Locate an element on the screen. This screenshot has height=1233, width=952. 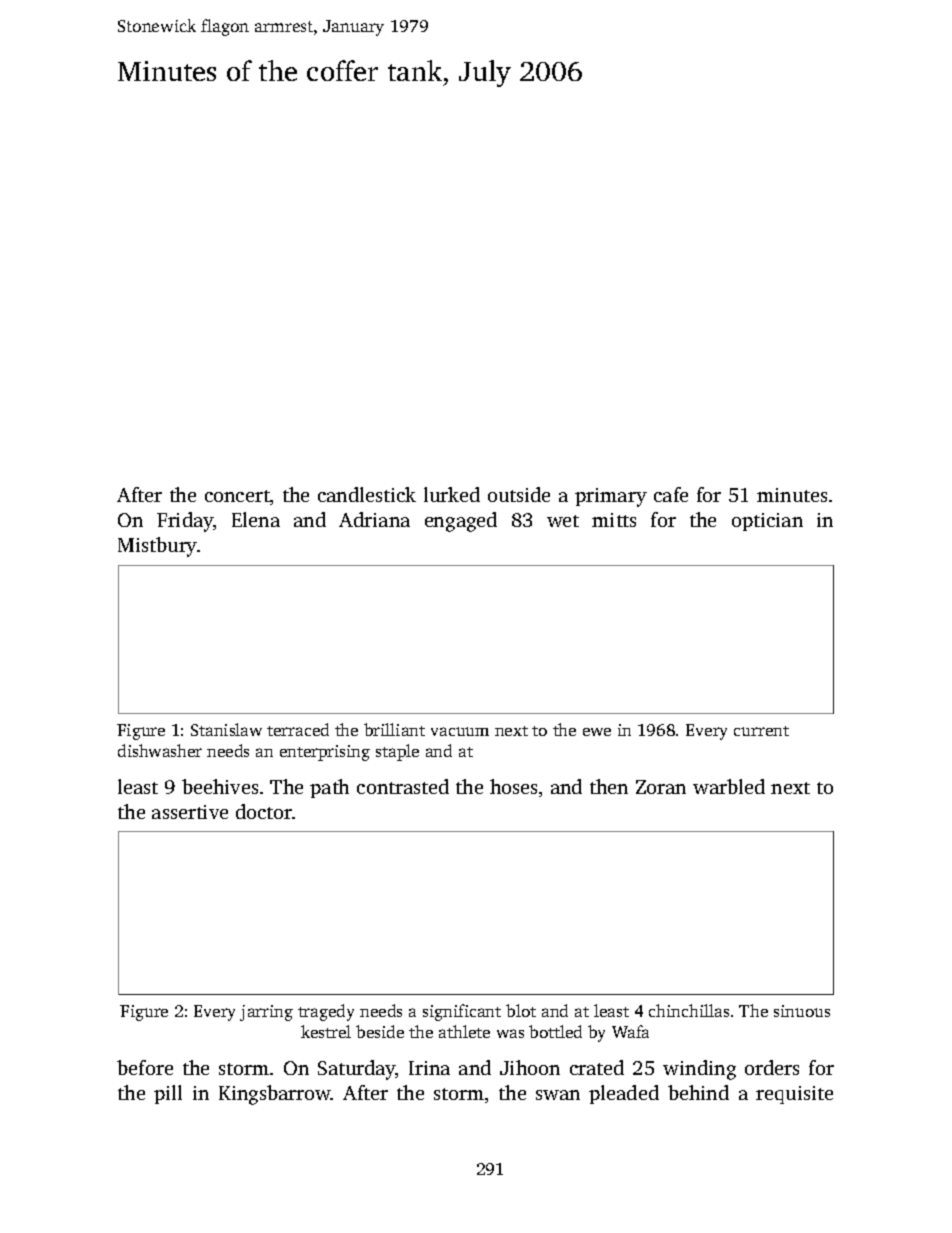
concert is located at coordinates (237, 496).
